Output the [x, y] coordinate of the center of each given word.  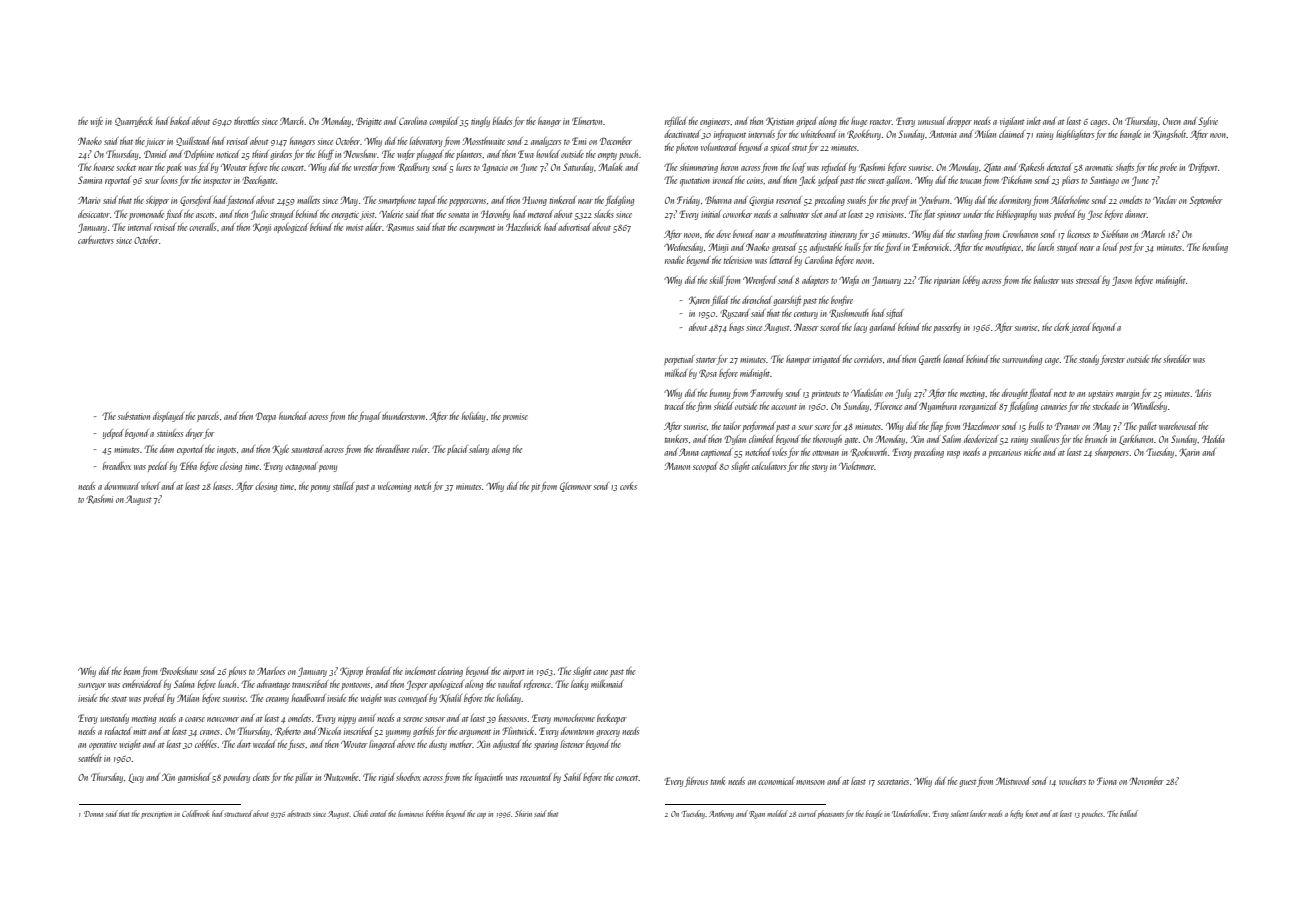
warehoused [1178, 426]
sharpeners [1112, 453]
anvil [367, 718]
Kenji [262, 228]
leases [222, 486]
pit [535, 487]
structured [238, 813]
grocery [608, 733]
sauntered [307, 449]
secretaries [893, 781]
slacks [604, 214]
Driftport [1203, 168]
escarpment [477, 229]
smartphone [397, 201]
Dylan [735, 440]
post [1125, 249]
